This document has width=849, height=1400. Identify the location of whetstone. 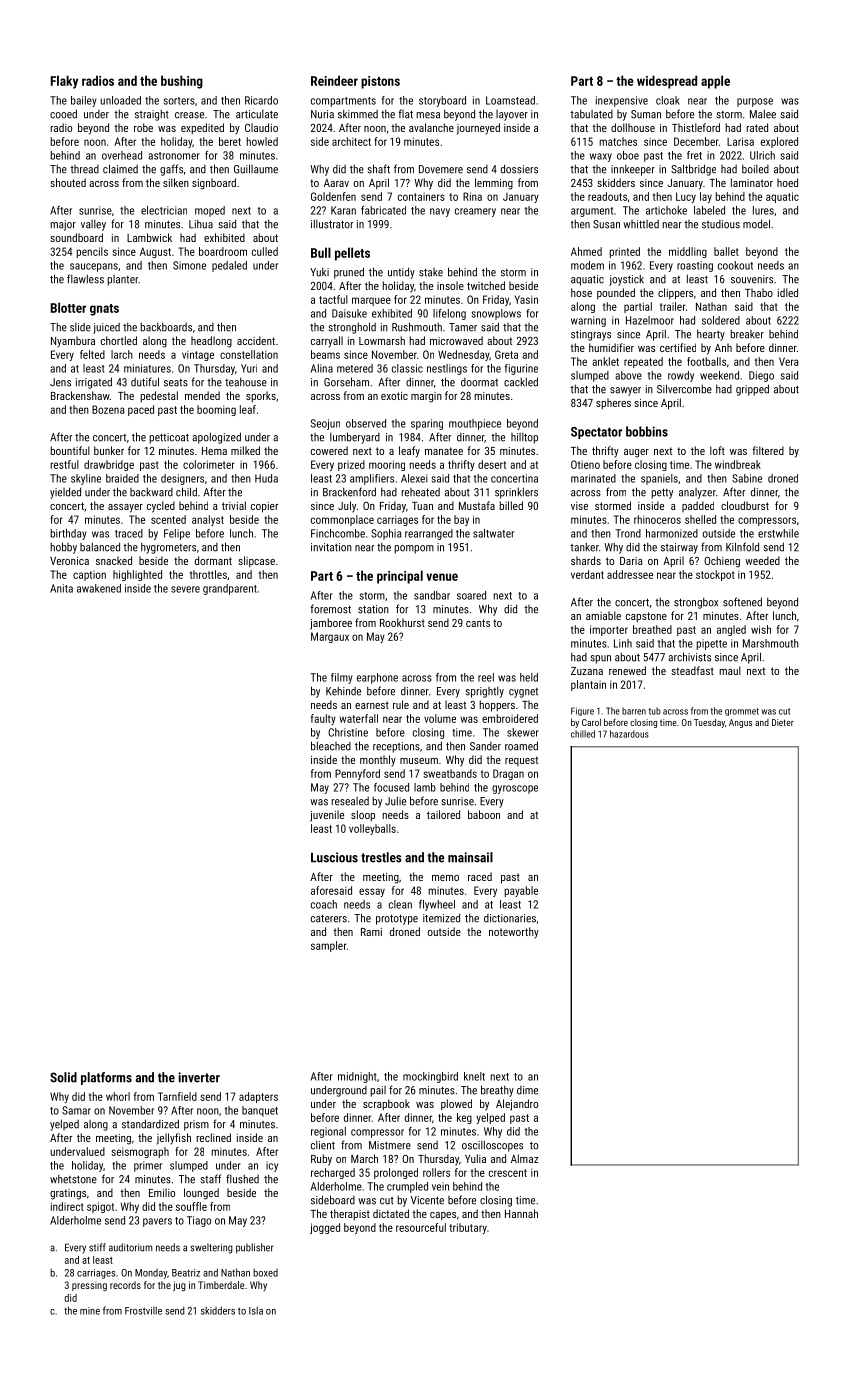
(73, 1179).
